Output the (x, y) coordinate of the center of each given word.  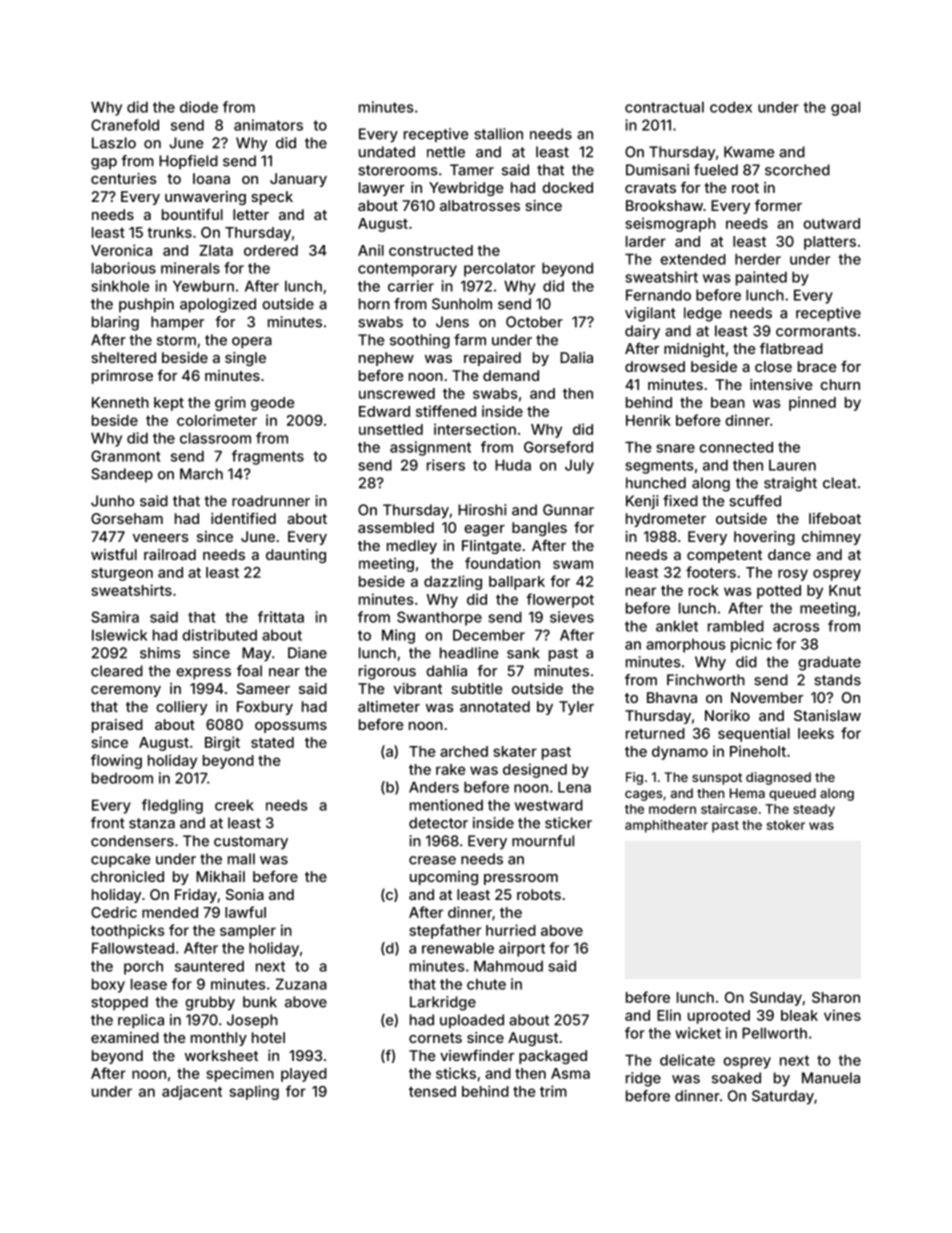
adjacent (192, 1092)
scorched (797, 170)
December (489, 635)
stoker (786, 825)
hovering (764, 538)
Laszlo (114, 143)
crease (432, 860)
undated (387, 152)
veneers (161, 538)
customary (251, 843)
